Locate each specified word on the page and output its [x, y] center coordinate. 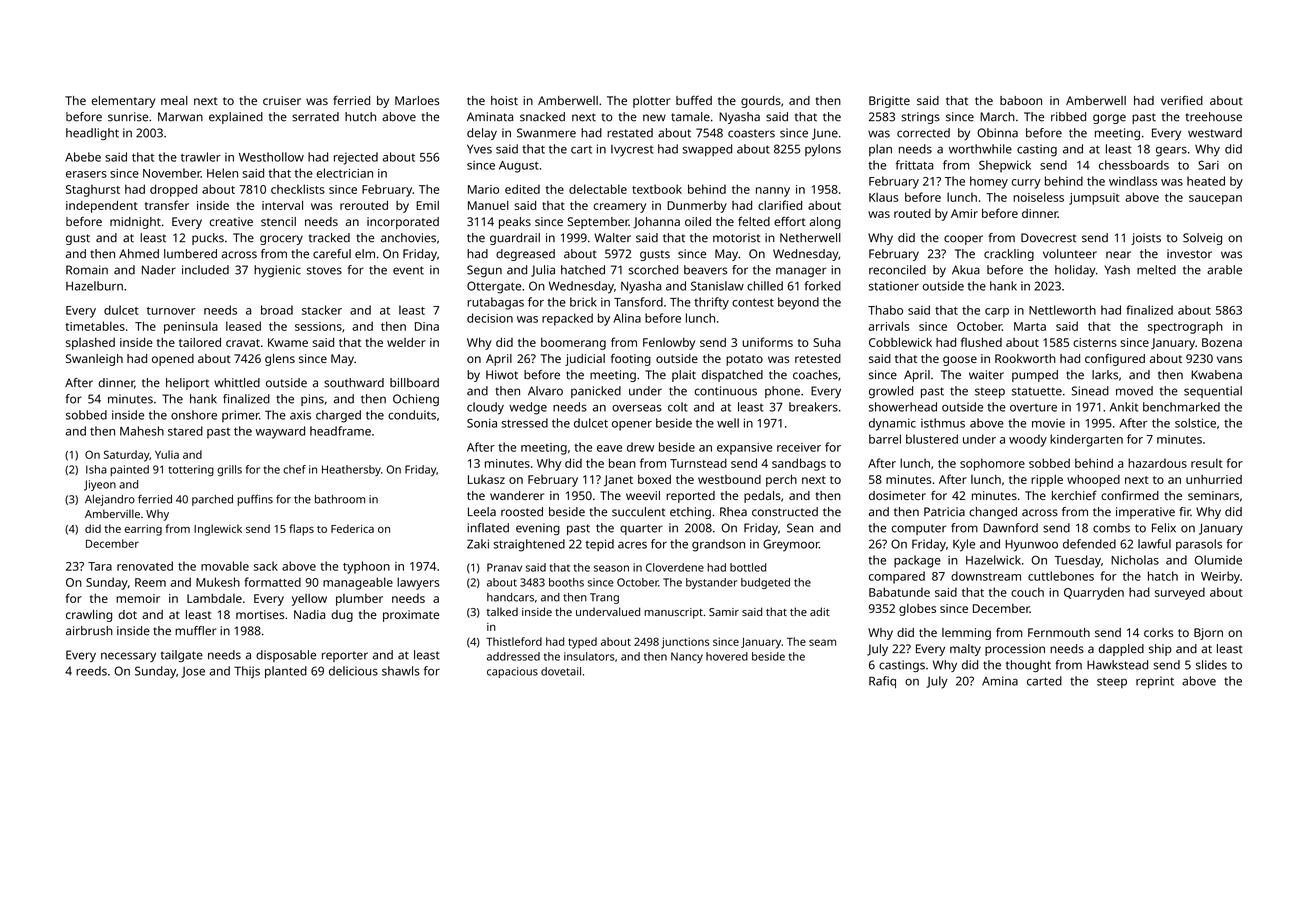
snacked [542, 117]
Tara [100, 566]
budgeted [765, 583]
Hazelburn [94, 286]
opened [173, 360]
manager [801, 272]
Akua [966, 270]
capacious [512, 672]
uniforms [767, 342]
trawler [201, 157]
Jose [193, 672]
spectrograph [1185, 327]
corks [1158, 632]
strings [920, 118]
